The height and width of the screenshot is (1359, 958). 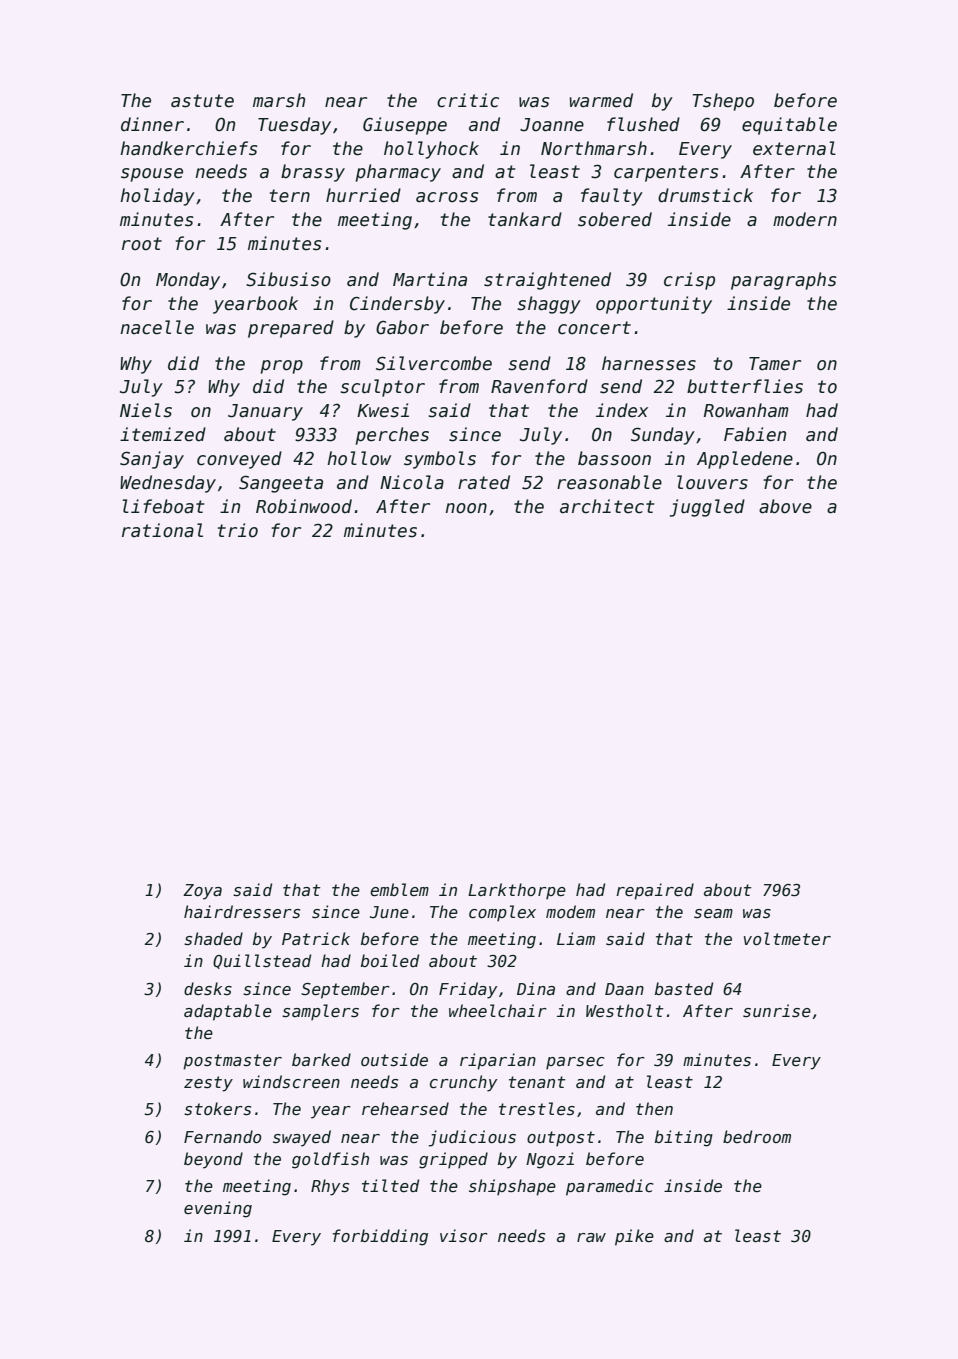 What do you see at coordinates (162, 530) in the screenshot?
I see `rational` at bounding box center [162, 530].
